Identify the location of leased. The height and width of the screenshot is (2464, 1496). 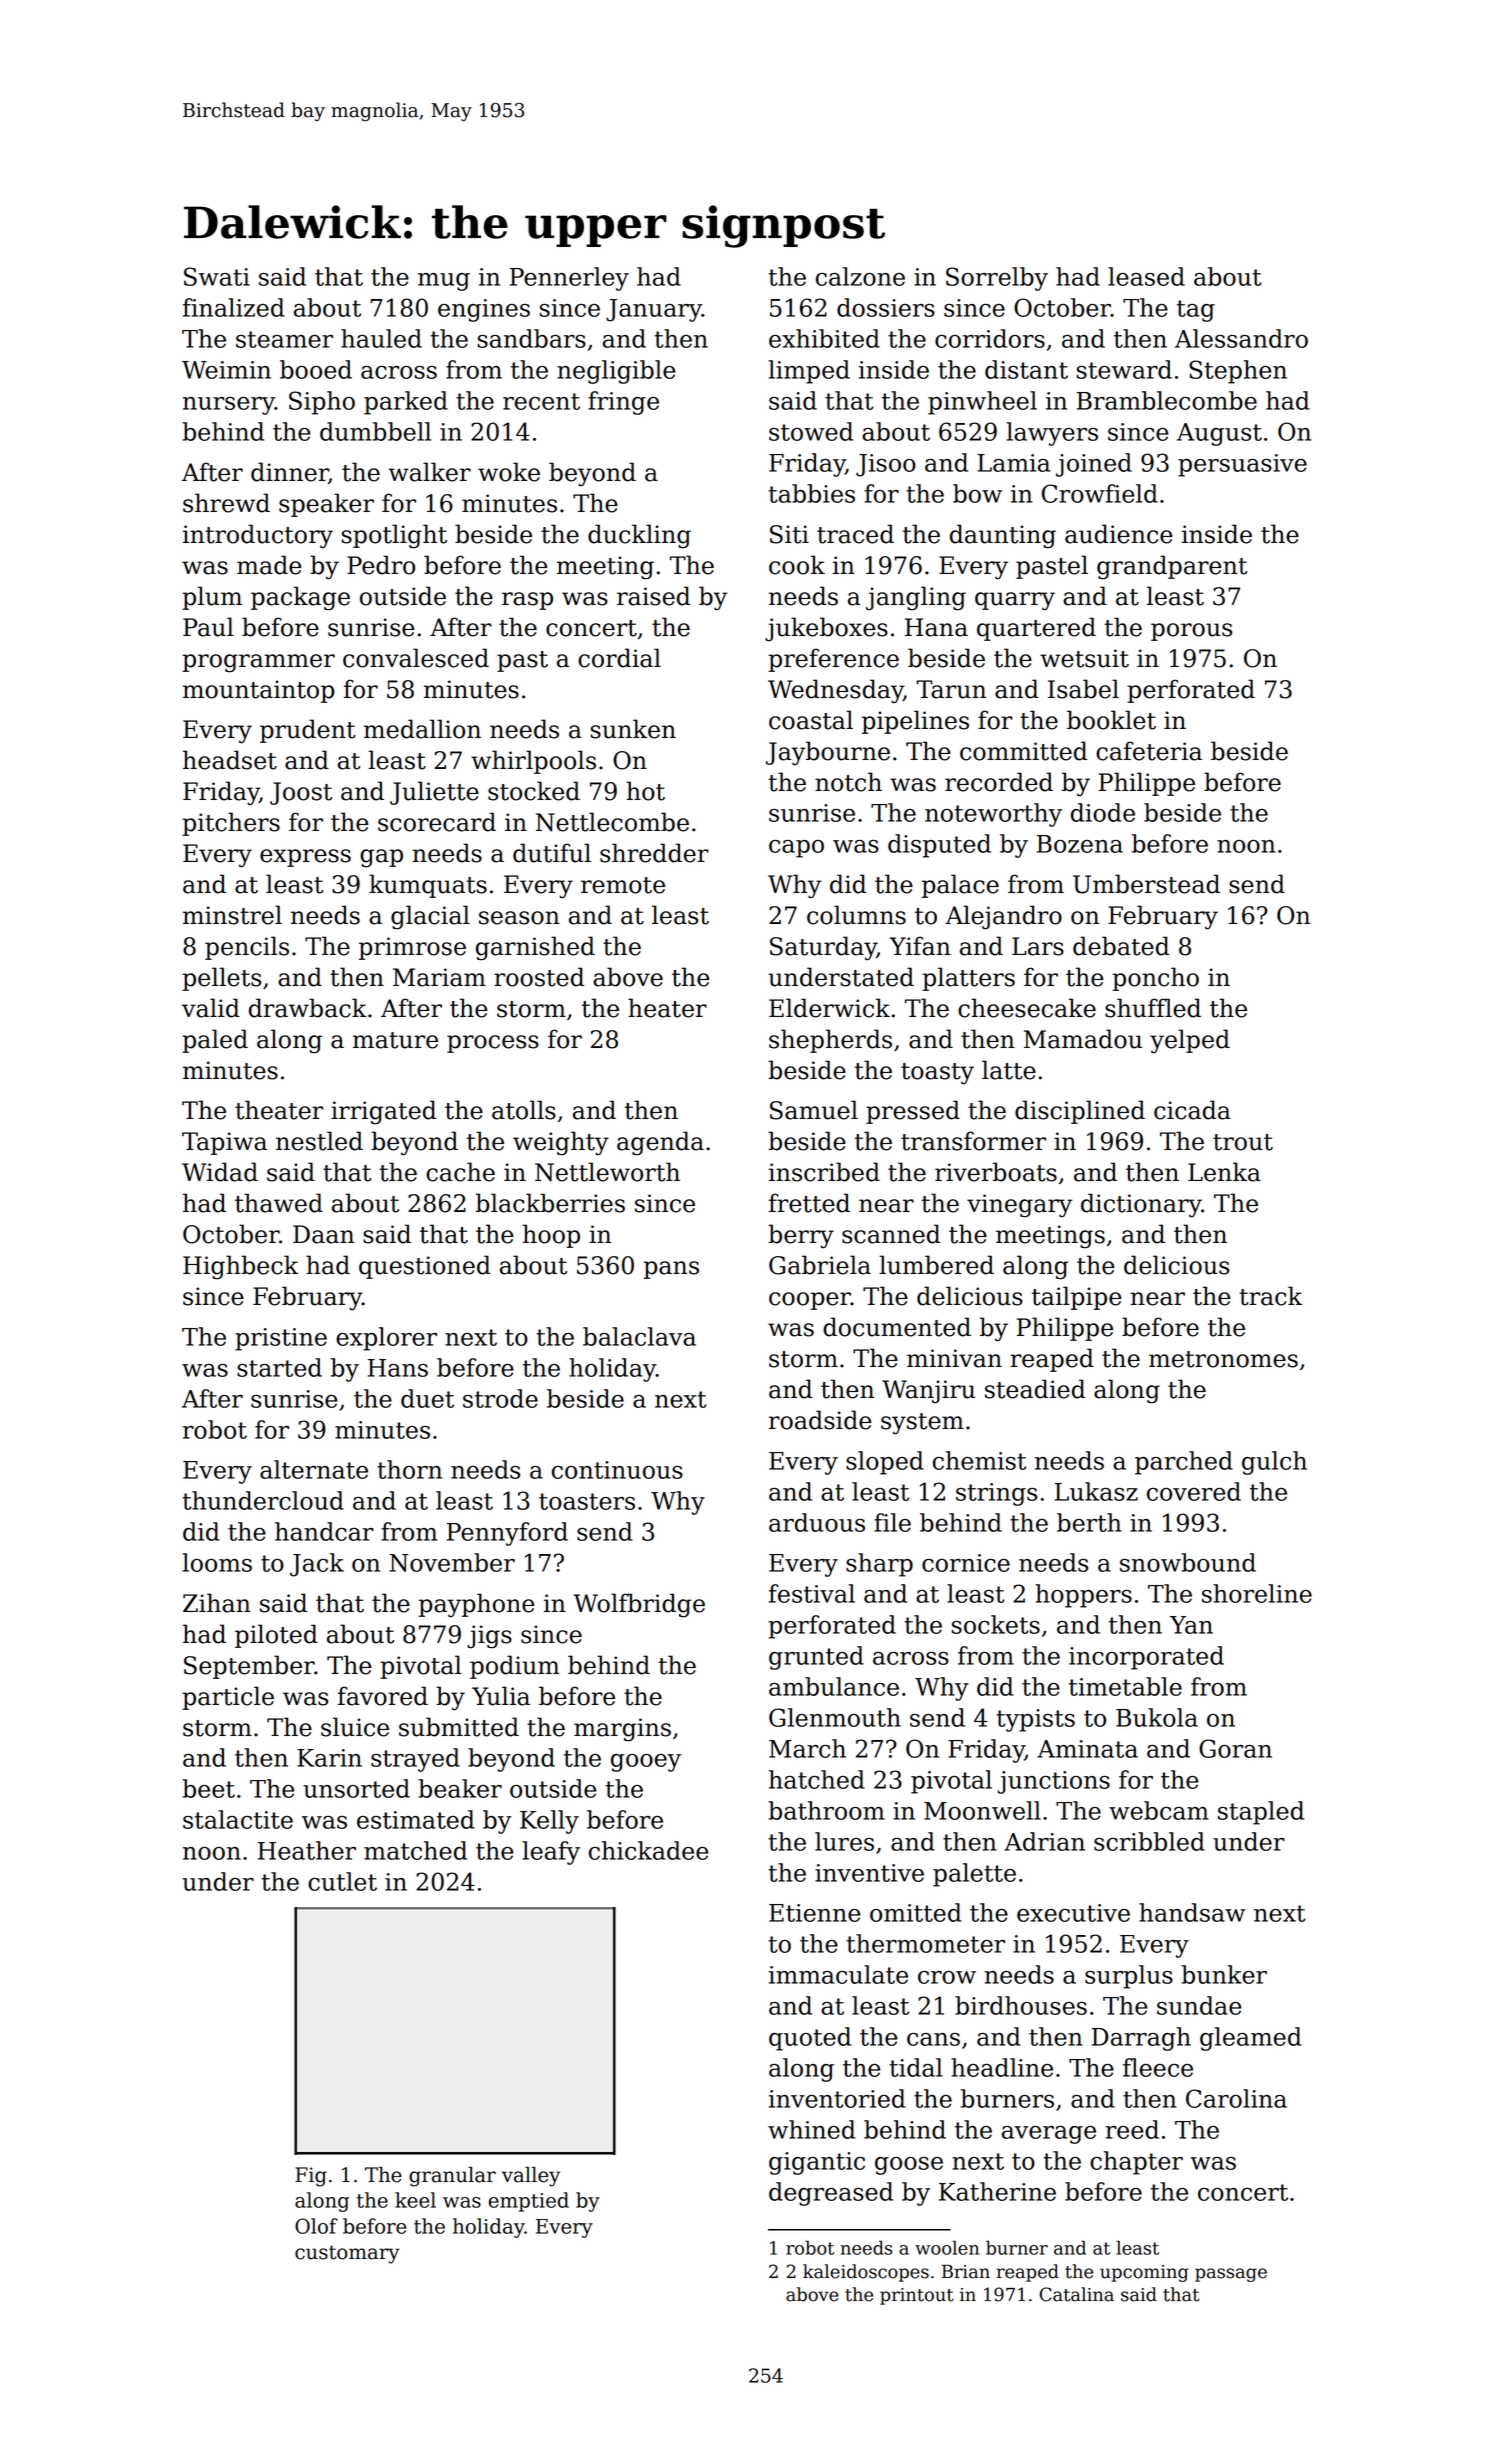
(1146, 276).
